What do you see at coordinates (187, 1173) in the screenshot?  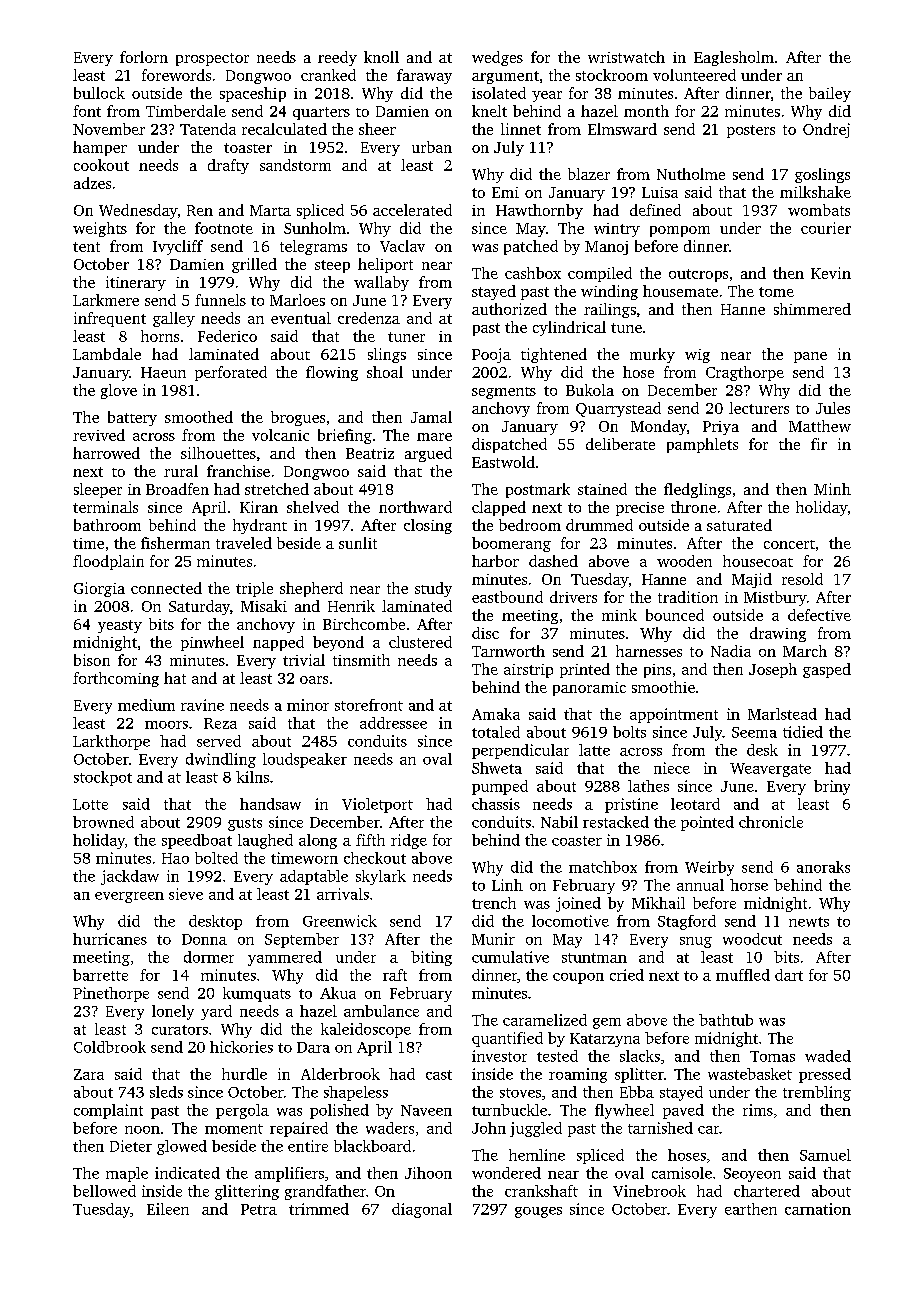 I see `indicated` at bounding box center [187, 1173].
